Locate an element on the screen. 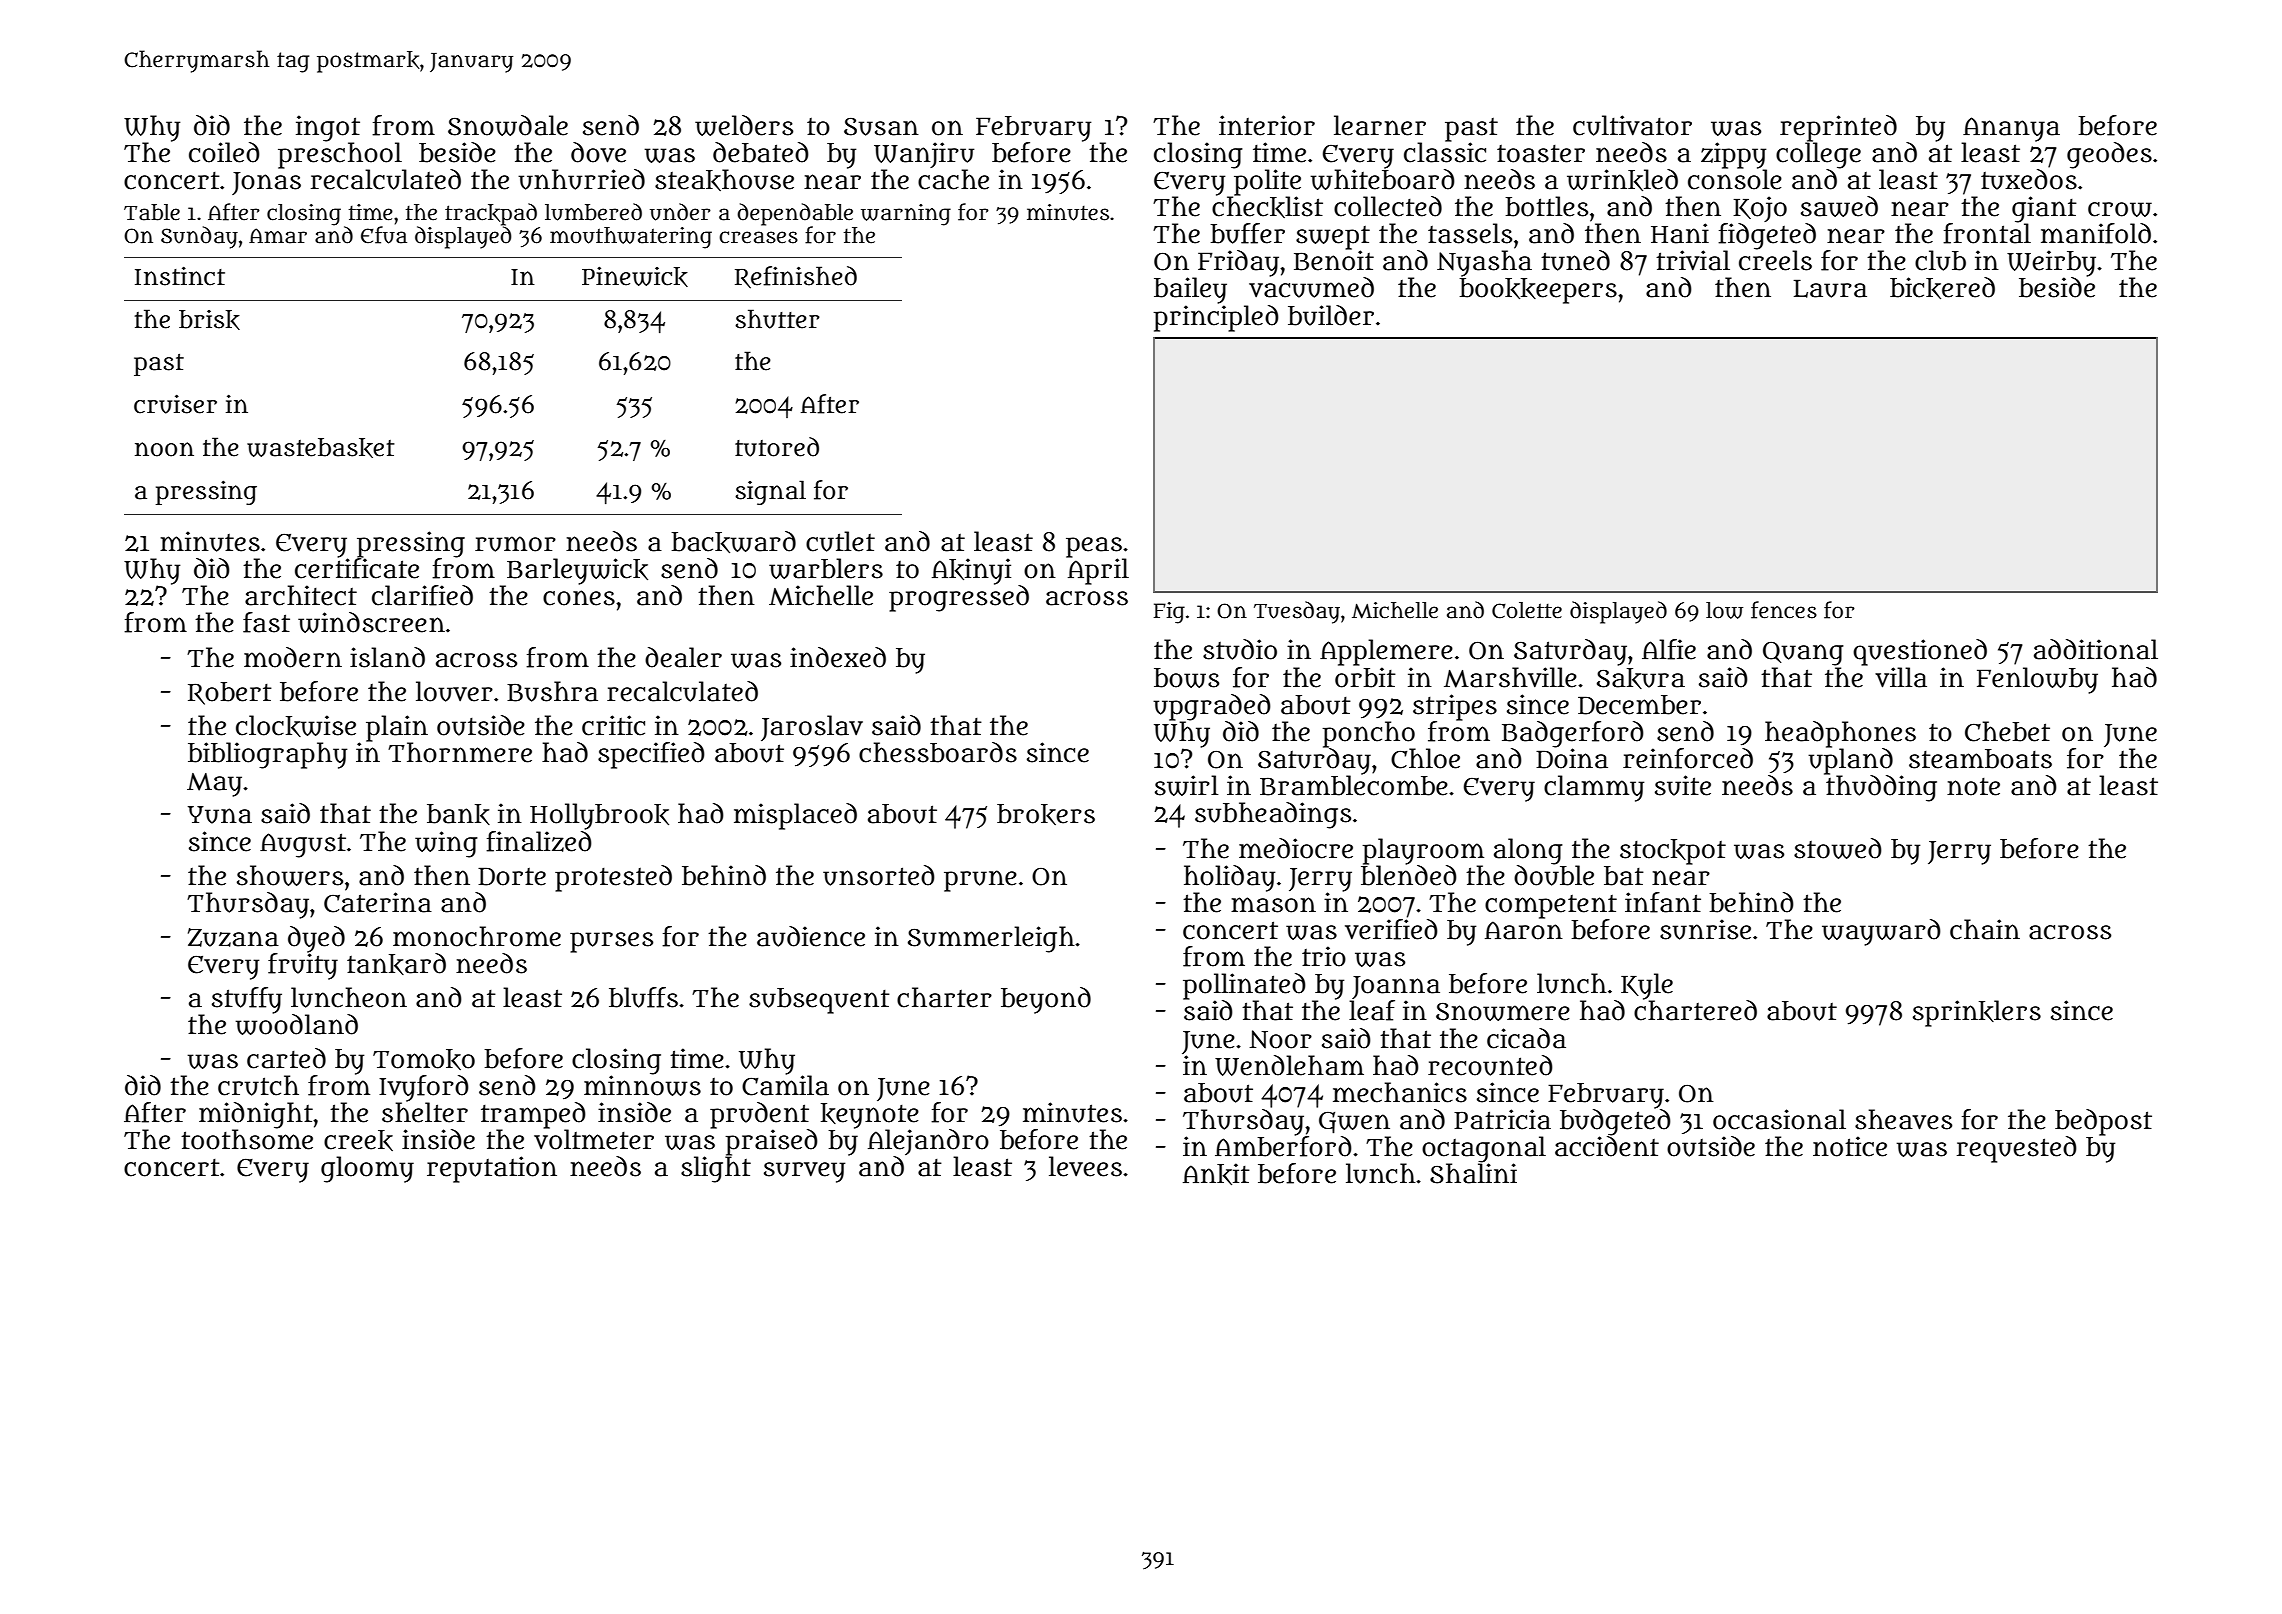 This screenshot has height=1614, width=2282. Laura is located at coordinates (1830, 288).
